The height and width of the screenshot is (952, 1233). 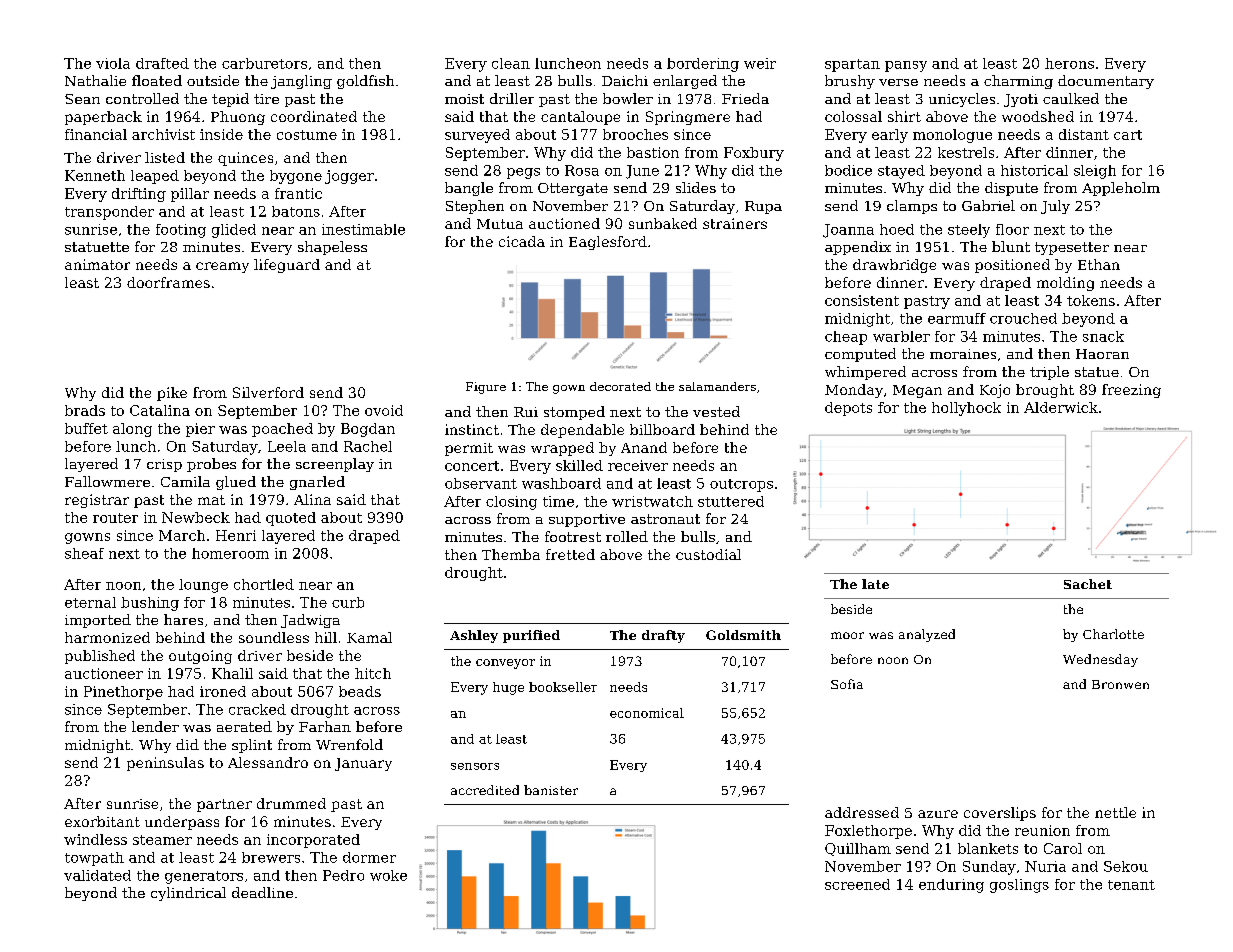 I want to click on decorated, so click(x=620, y=386).
